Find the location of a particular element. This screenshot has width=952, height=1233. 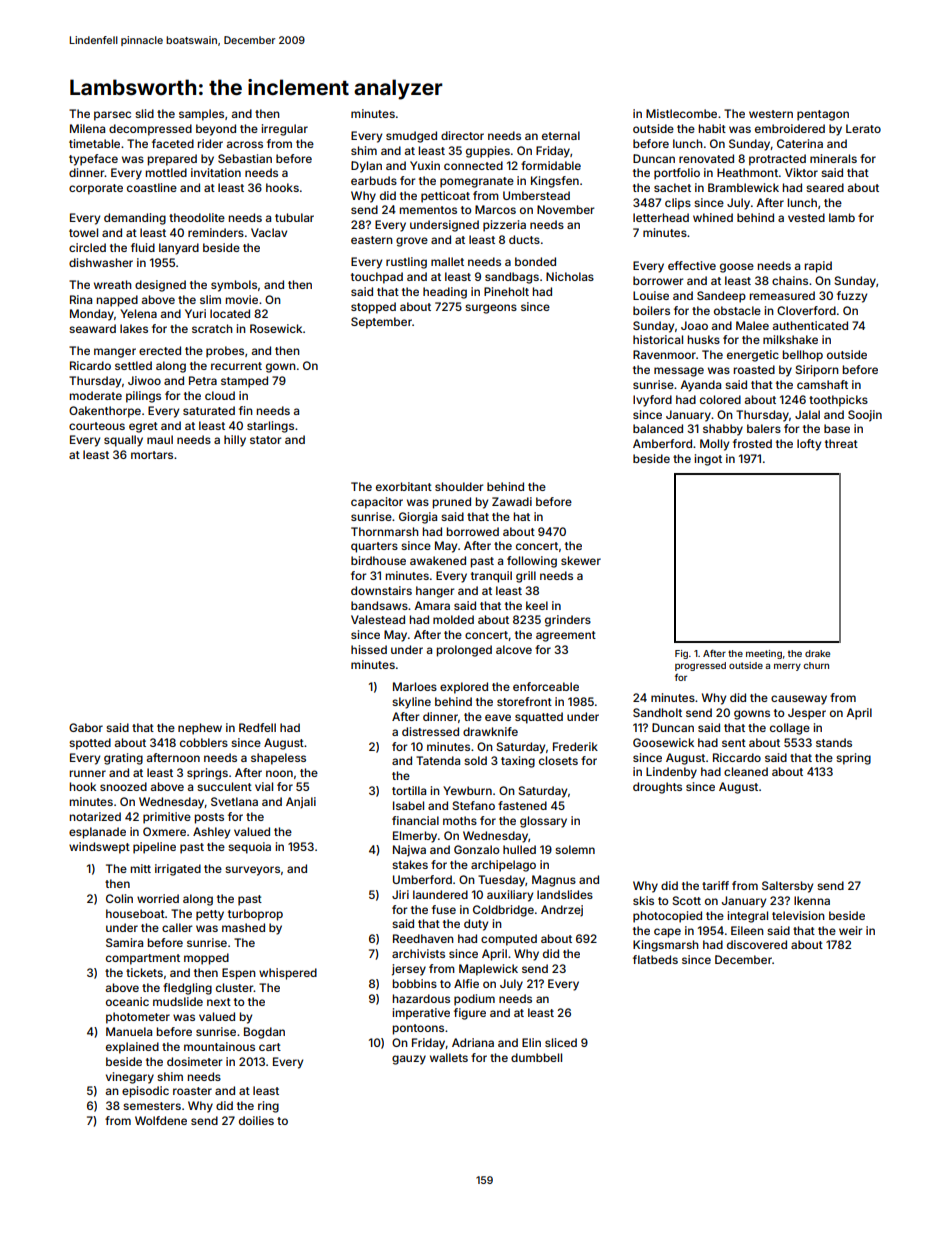

mortars is located at coordinates (152, 455).
